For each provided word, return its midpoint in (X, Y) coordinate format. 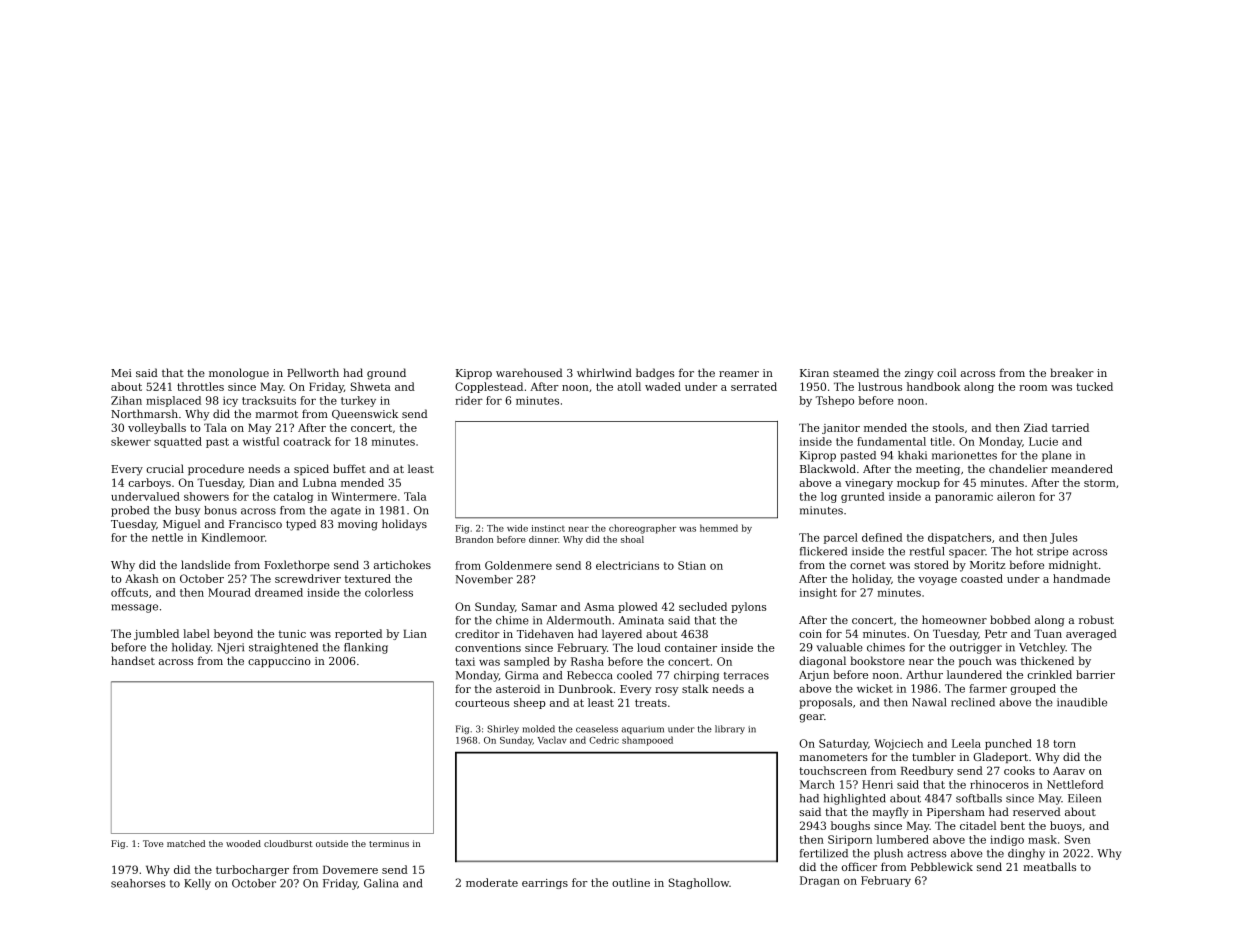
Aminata (641, 620)
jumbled (156, 634)
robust (1096, 619)
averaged (1091, 634)
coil (946, 372)
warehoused (529, 372)
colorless (389, 592)
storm (1100, 483)
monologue (239, 374)
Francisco (255, 524)
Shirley (503, 729)
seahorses (138, 883)
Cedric (604, 740)
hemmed (719, 528)
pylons (748, 607)
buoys (1066, 826)
